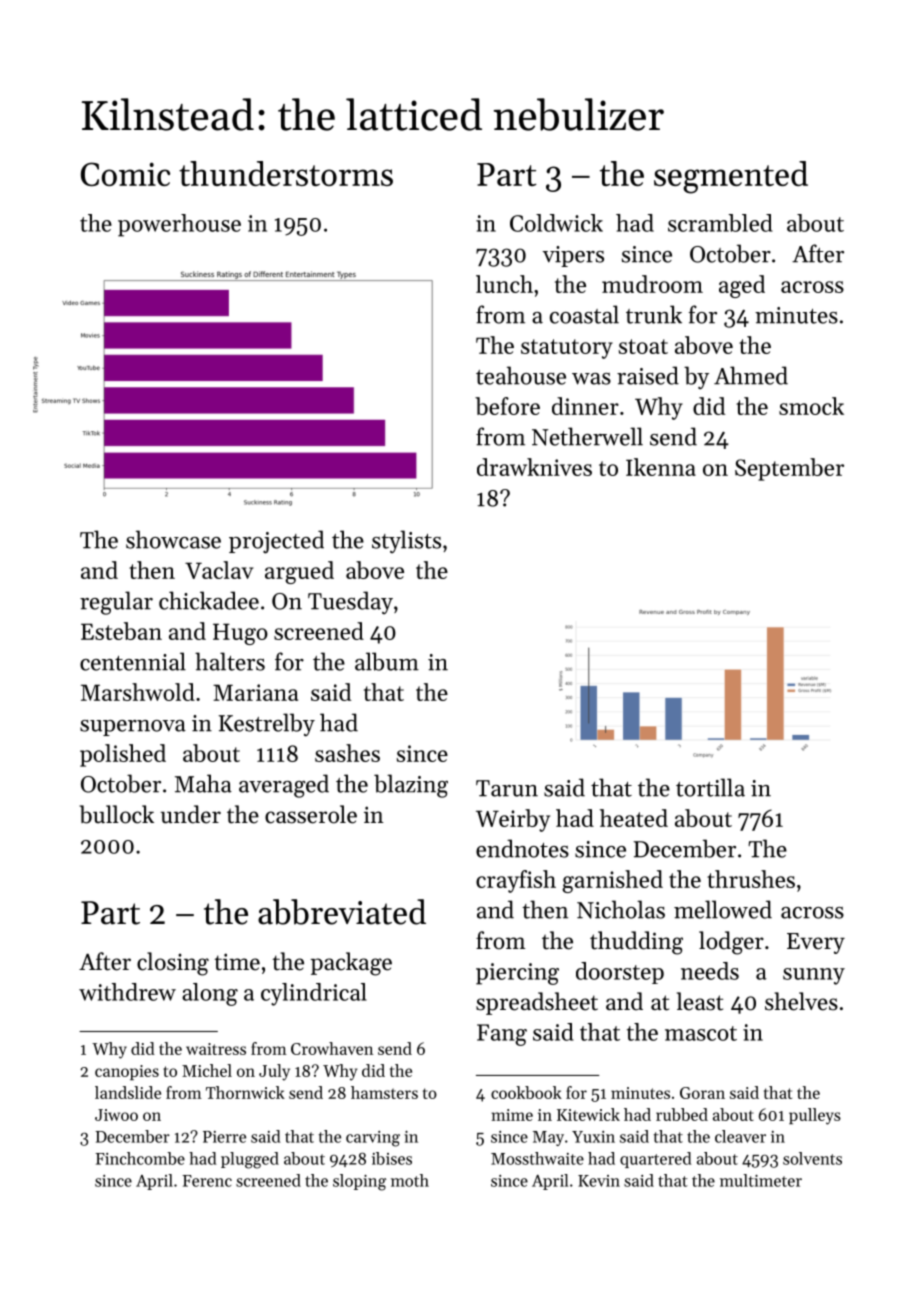 The width and height of the screenshot is (924, 1311). I want to click on plugged, so click(250, 1160).
